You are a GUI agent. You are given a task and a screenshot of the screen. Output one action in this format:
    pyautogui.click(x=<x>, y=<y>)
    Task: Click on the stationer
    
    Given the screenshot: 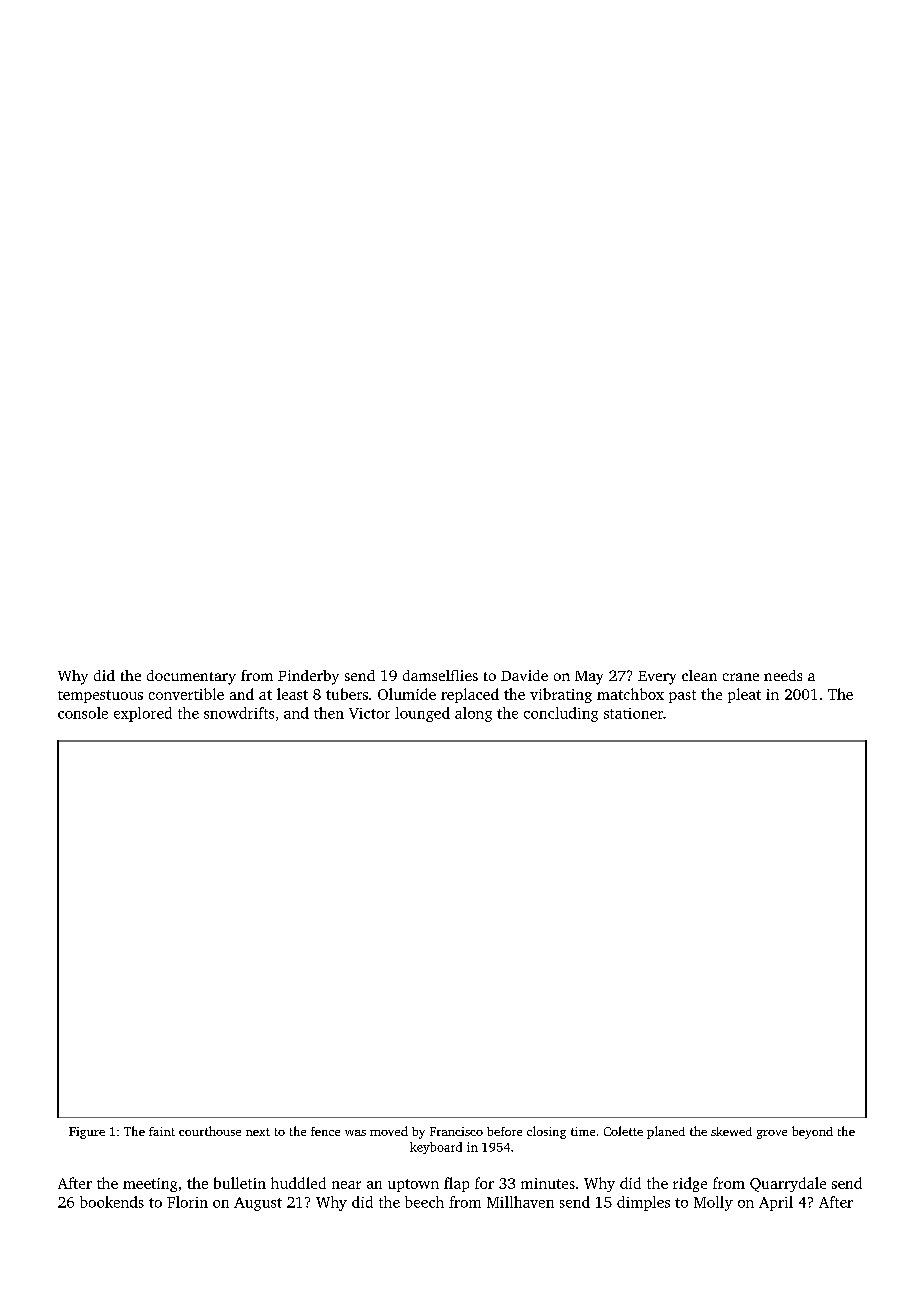 What is the action you would take?
    pyautogui.click(x=633, y=713)
